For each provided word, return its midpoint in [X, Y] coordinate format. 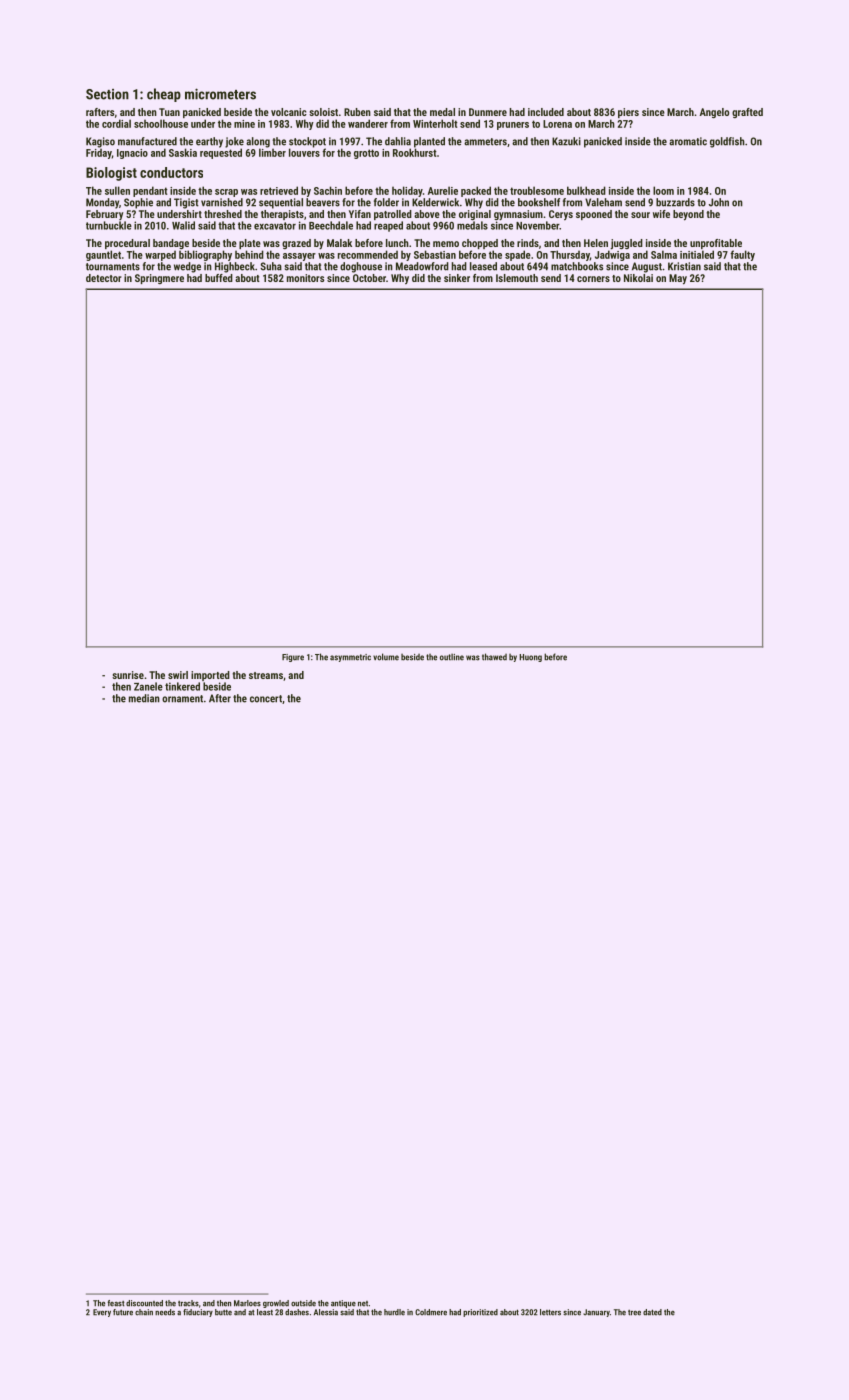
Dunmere [488, 112]
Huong [530, 658]
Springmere [159, 279]
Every [102, 1313]
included [546, 112]
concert [266, 699]
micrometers [220, 94]
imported [210, 676]
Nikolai [638, 278]
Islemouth [517, 278]
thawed [494, 657]
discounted [144, 1303]
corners [593, 279]
